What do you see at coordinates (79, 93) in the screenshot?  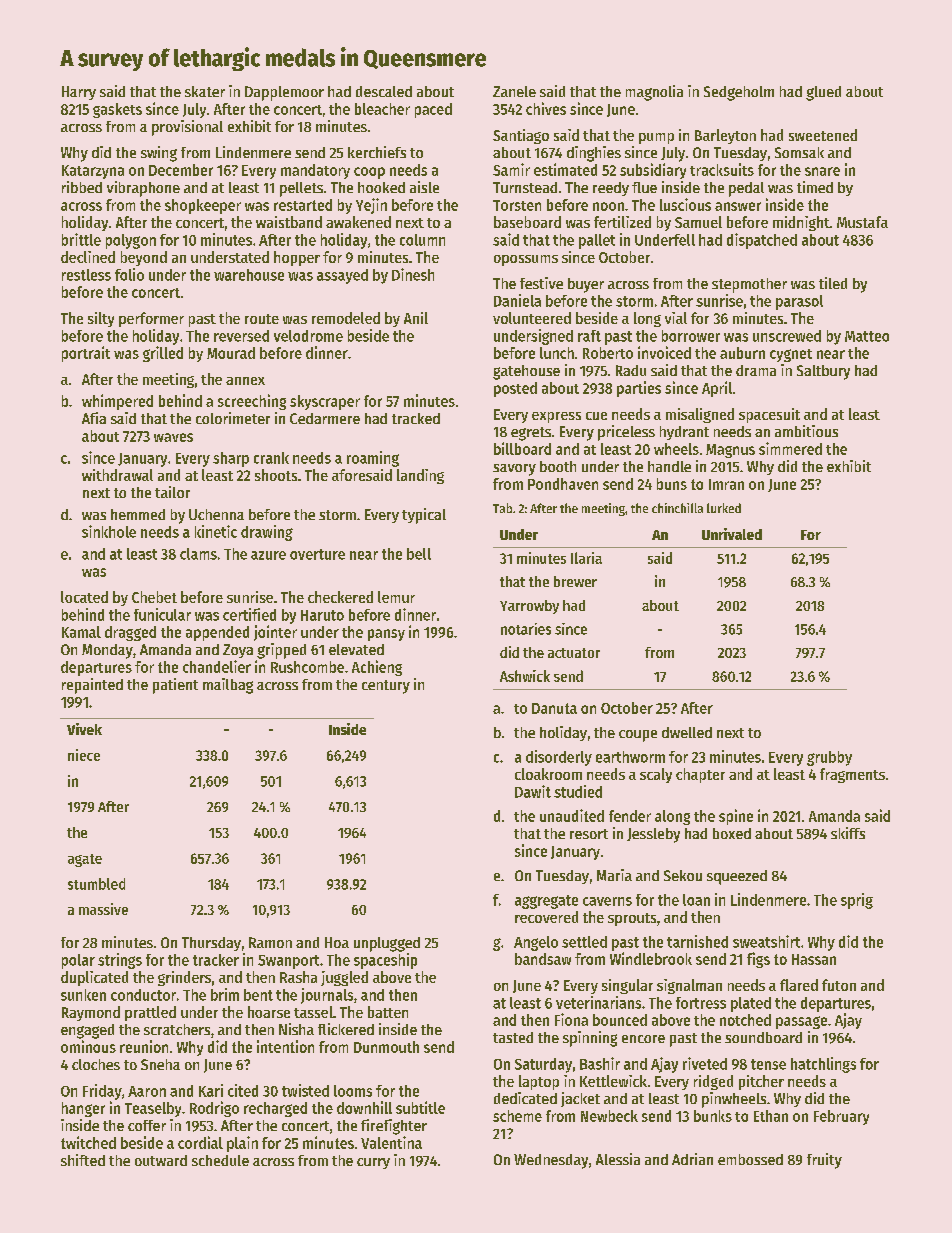 I see `Harry` at bounding box center [79, 93].
